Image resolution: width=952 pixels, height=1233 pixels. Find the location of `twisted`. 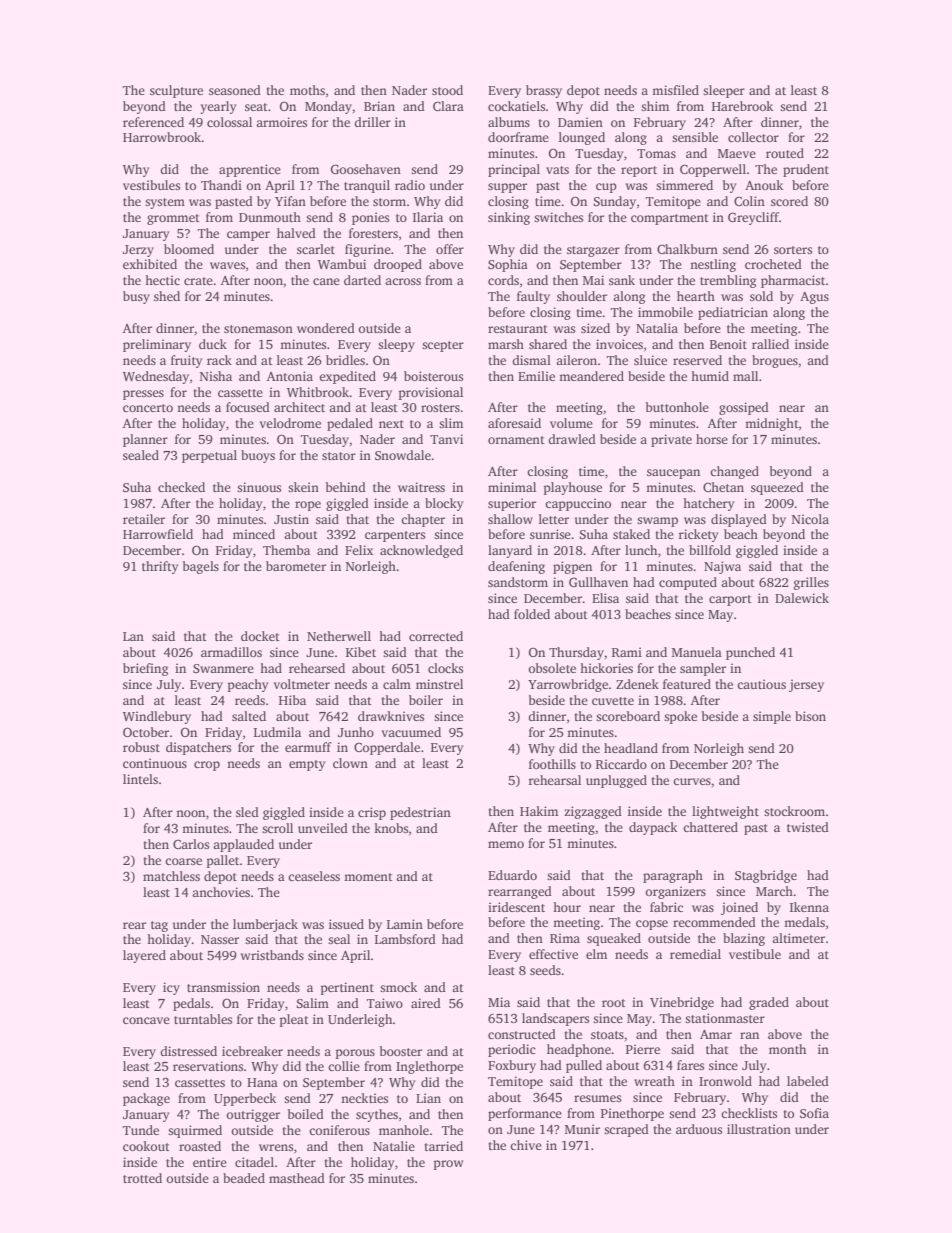

twisted is located at coordinates (808, 827).
